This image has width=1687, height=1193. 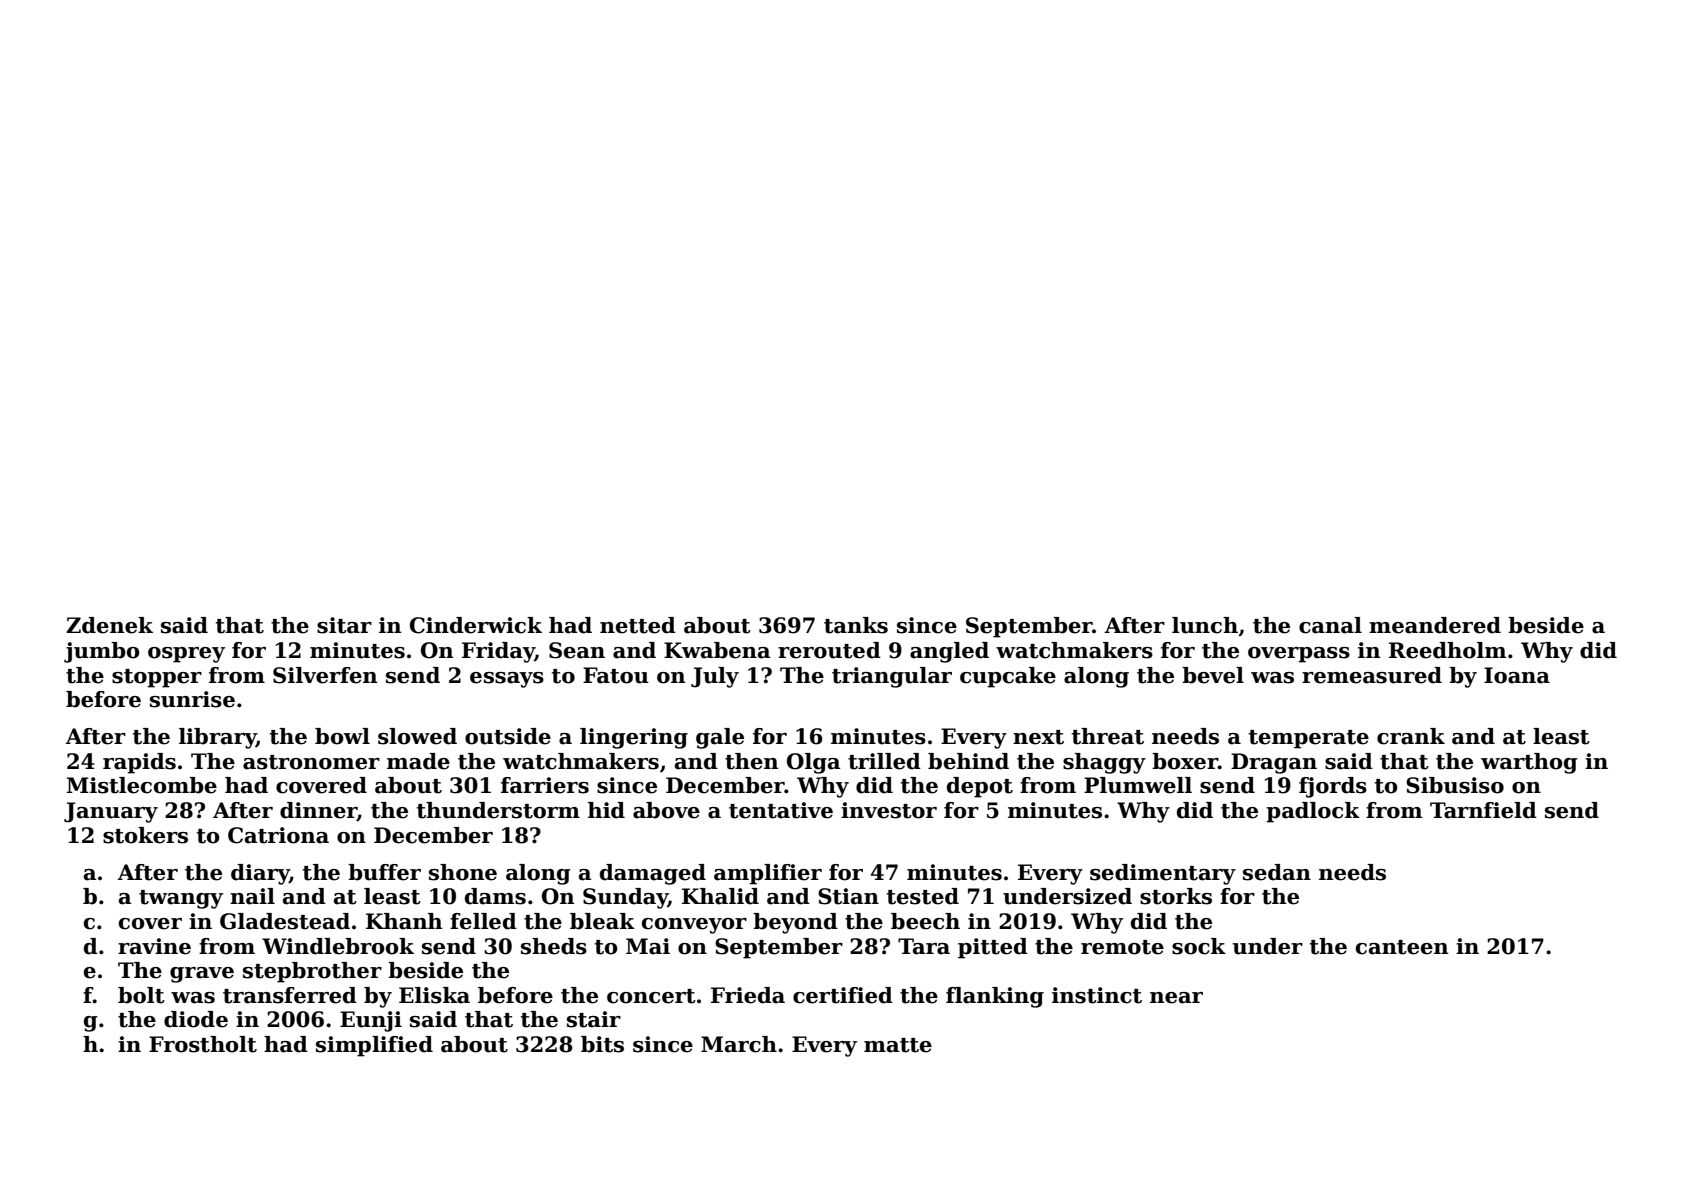 What do you see at coordinates (1008, 677) in the image?
I see `cupcake` at bounding box center [1008, 677].
